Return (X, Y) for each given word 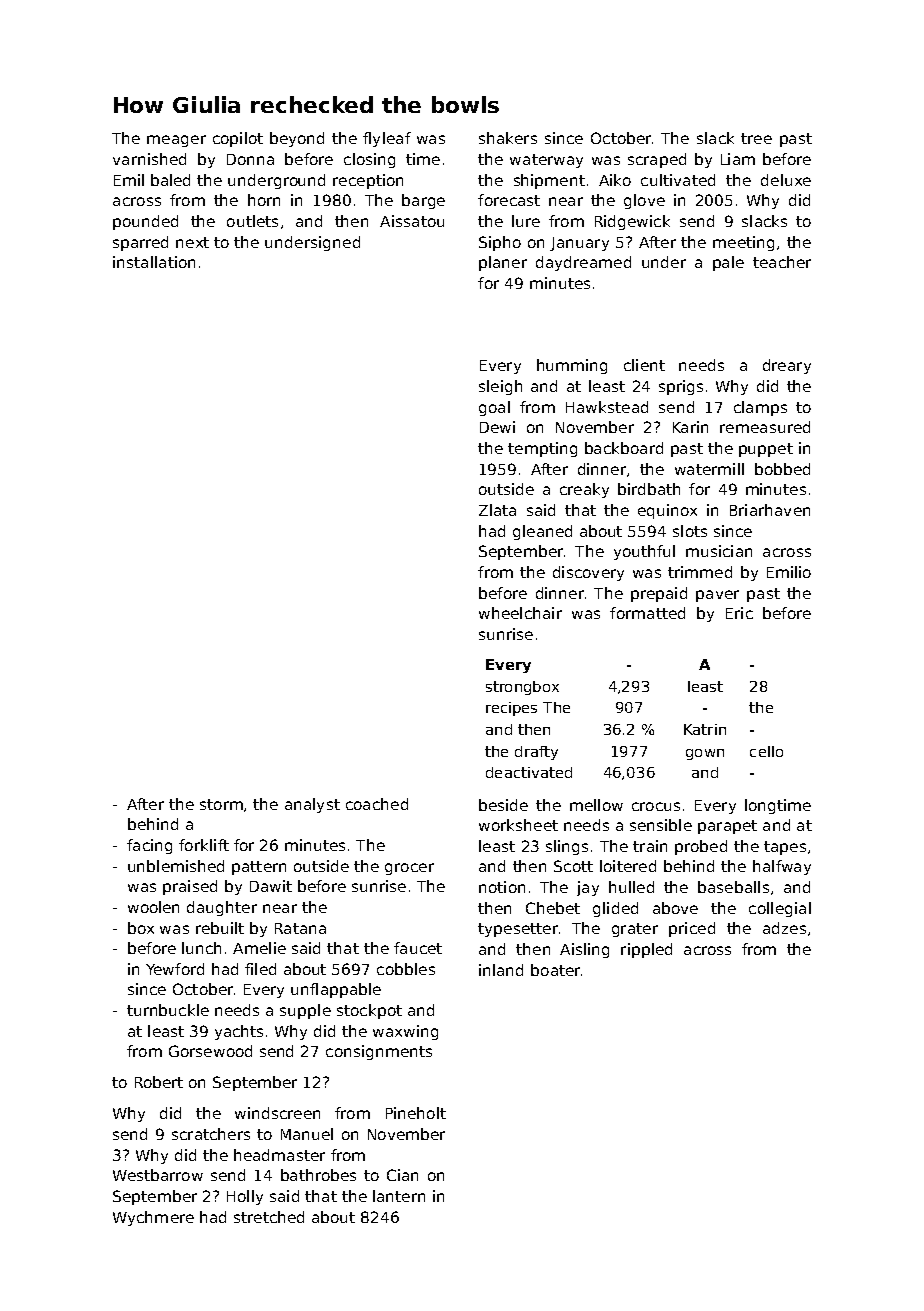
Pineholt (416, 1113)
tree (756, 138)
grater (635, 930)
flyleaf (387, 139)
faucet (418, 948)
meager (176, 141)
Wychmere (153, 1218)
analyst (312, 805)
